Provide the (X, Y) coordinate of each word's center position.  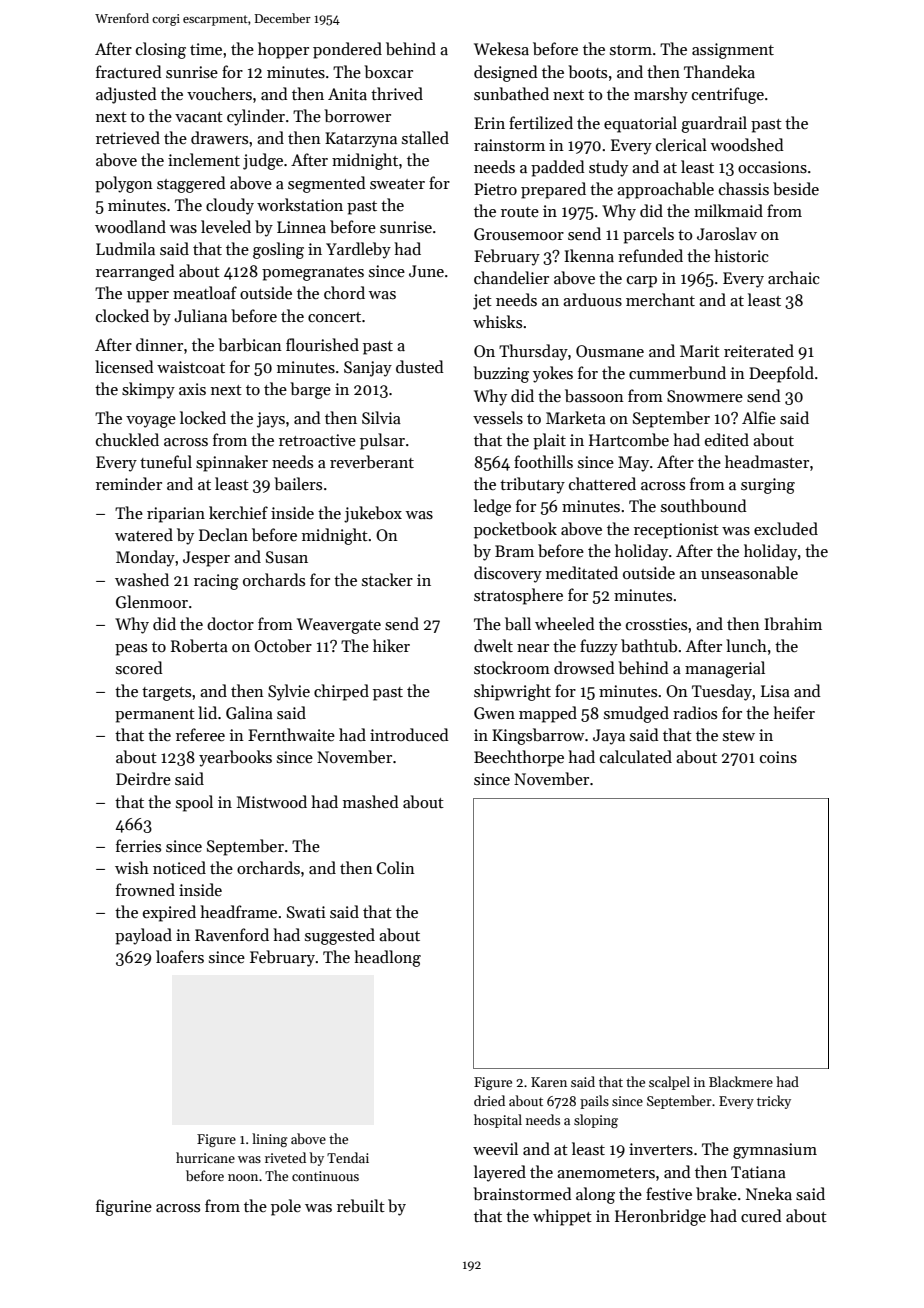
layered (500, 1173)
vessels (498, 418)
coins (778, 757)
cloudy (230, 206)
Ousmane (610, 351)
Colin (396, 868)
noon (243, 1177)
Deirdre (143, 778)
